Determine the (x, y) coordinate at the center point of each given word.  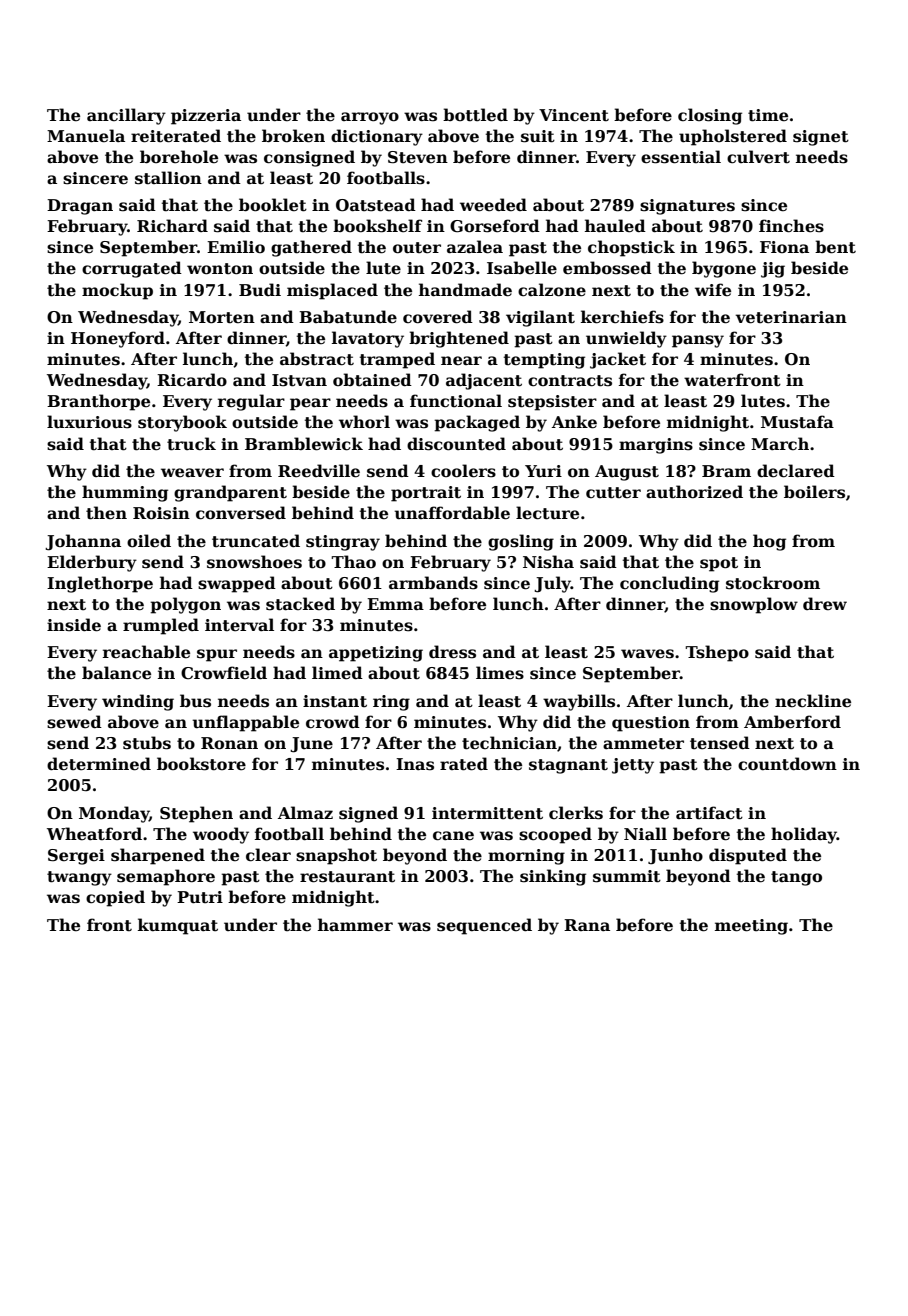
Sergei (76, 857)
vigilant (540, 318)
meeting (751, 927)
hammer (355, 925)
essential (681, 157)
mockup (117, 291)
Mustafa (797, 422)
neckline (813, 701)
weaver (192, 473)
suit (538, 136)
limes (500, 673)
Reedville (319, 471)
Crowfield (224, 673)
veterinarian (791, 317)
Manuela (86, 136)
